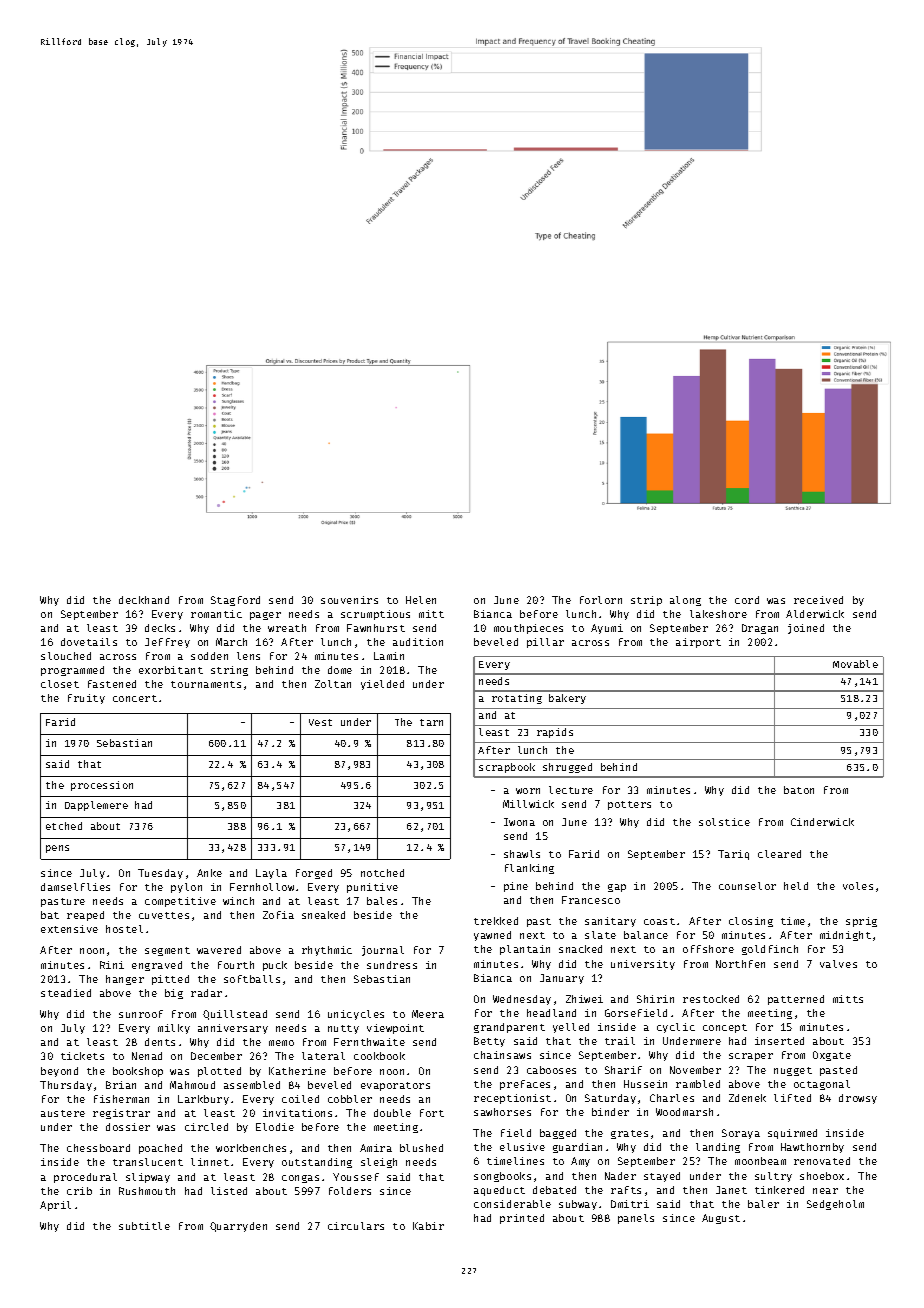 The width and height of the document is (924, 1308). I want to click on baton, so click(799, 790).
